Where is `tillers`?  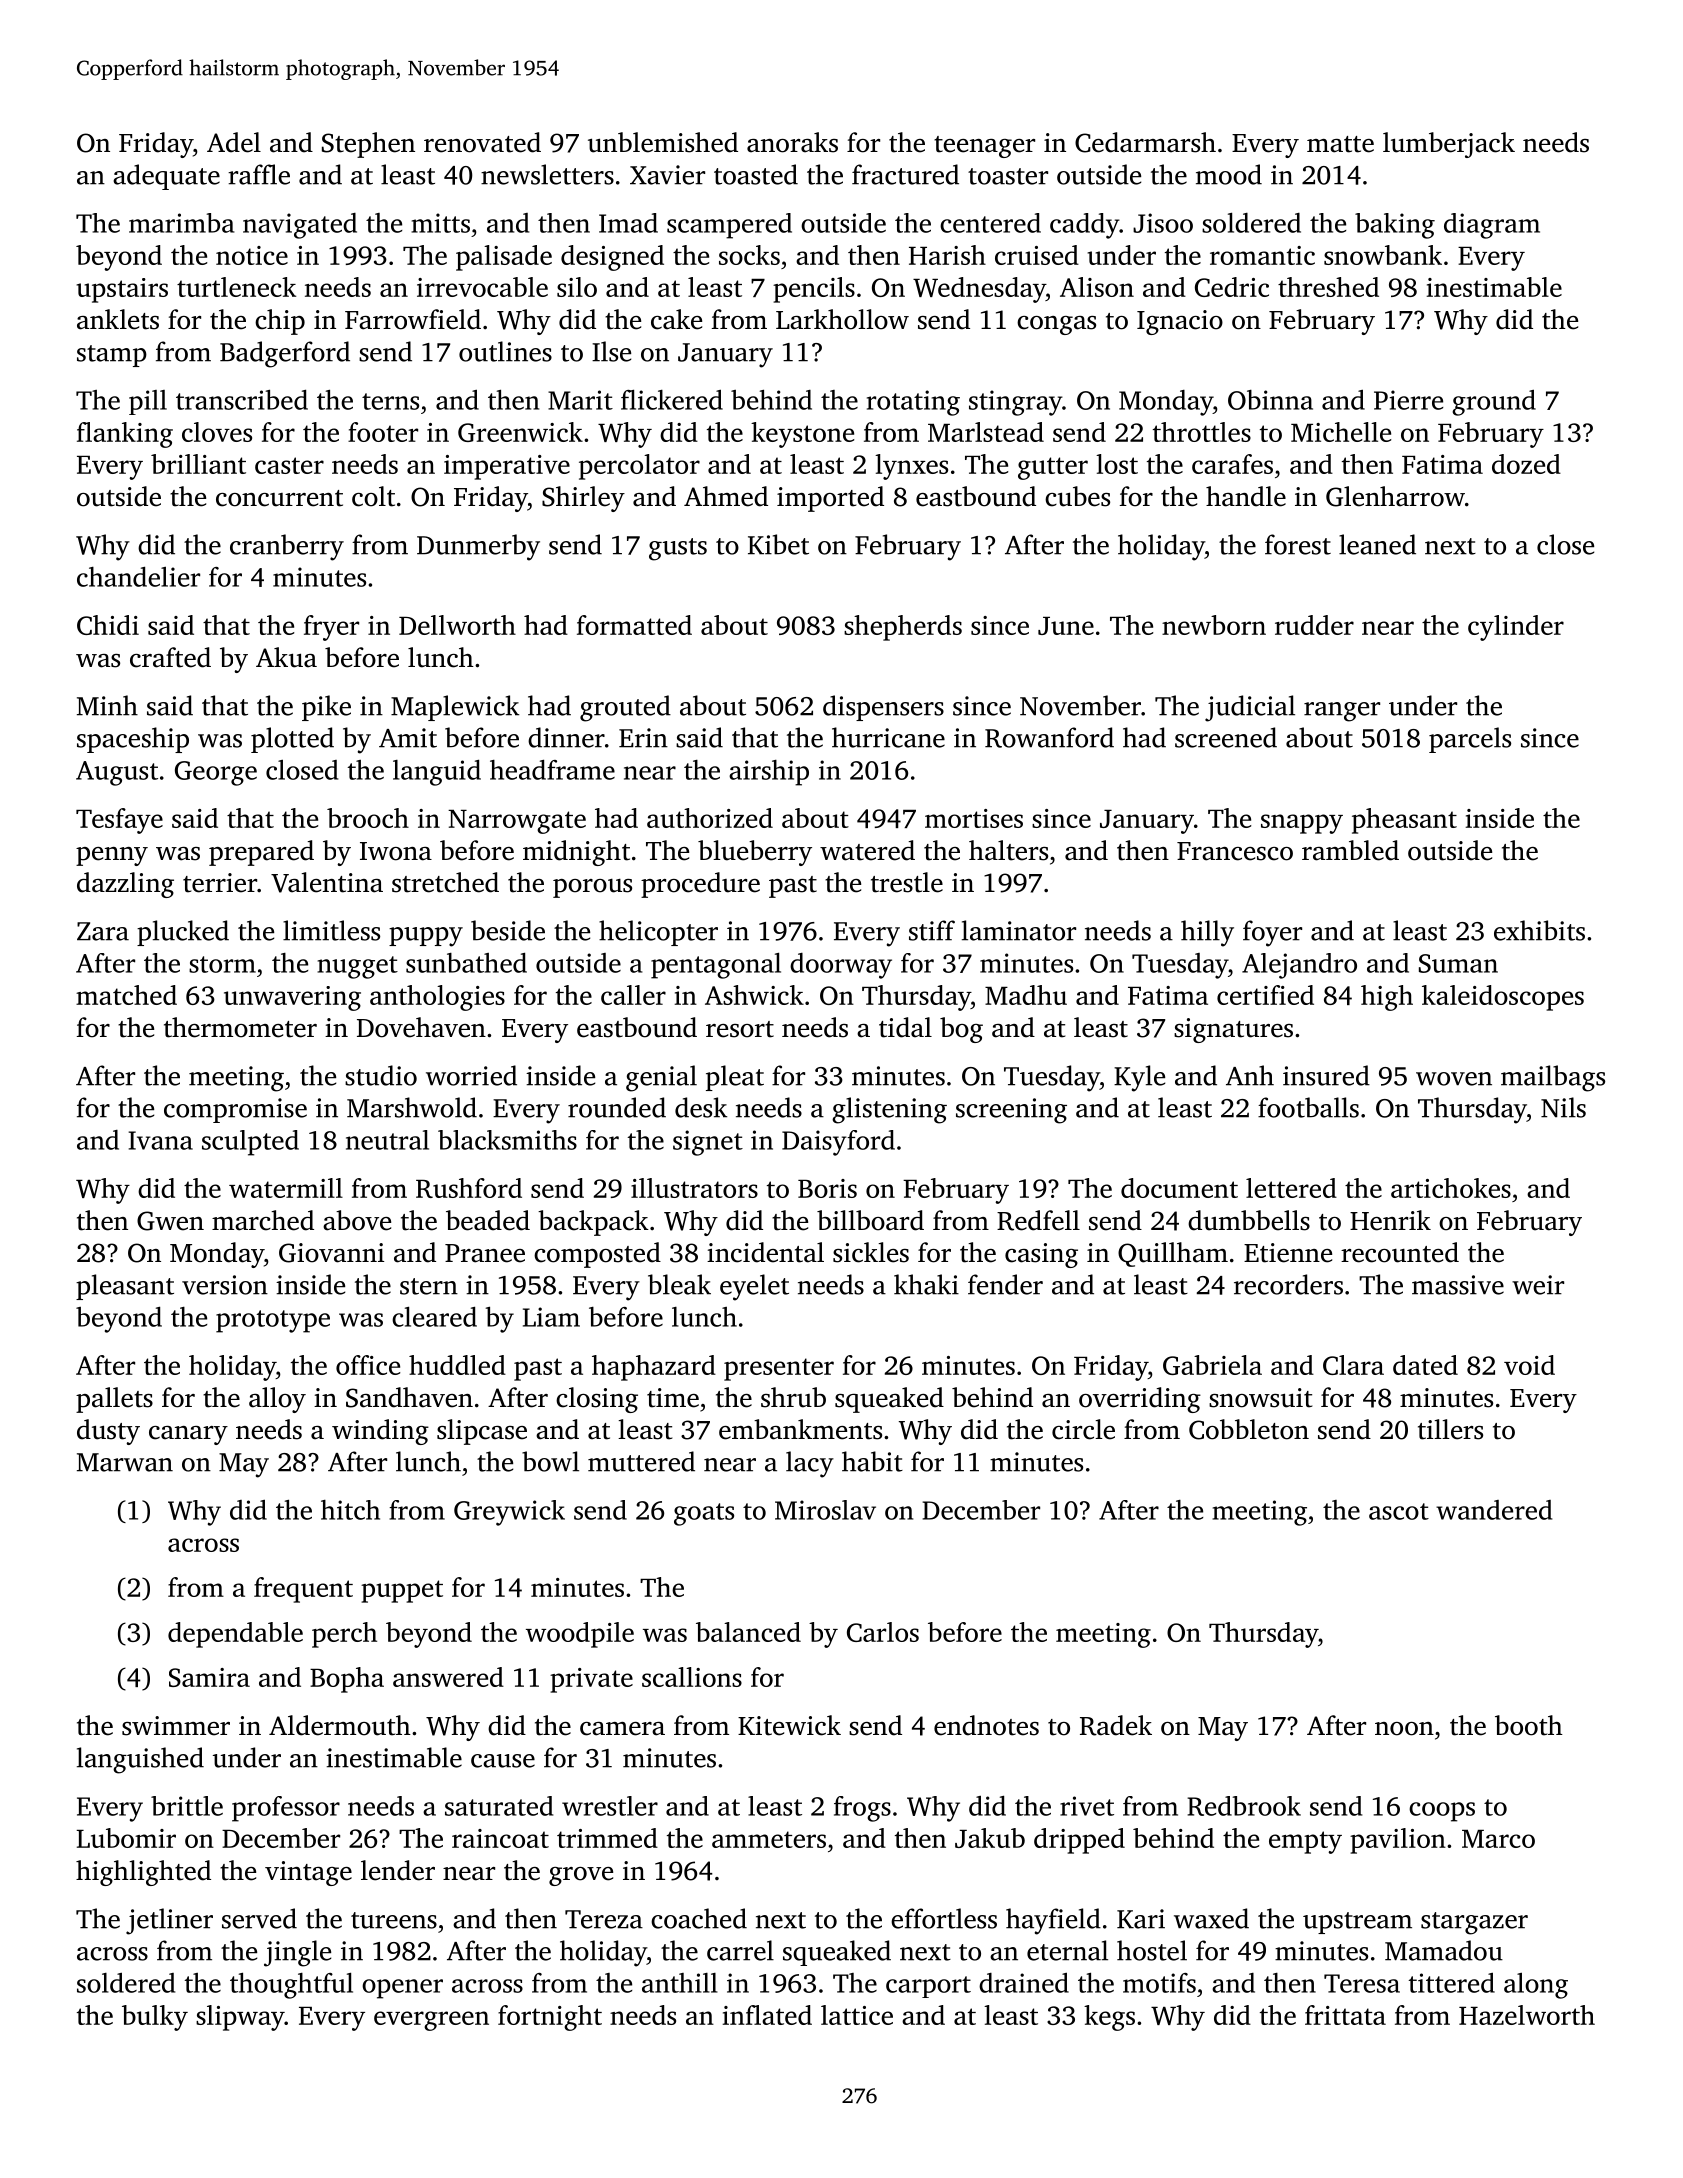
tillers is located at coordinates (1450, 1429).
